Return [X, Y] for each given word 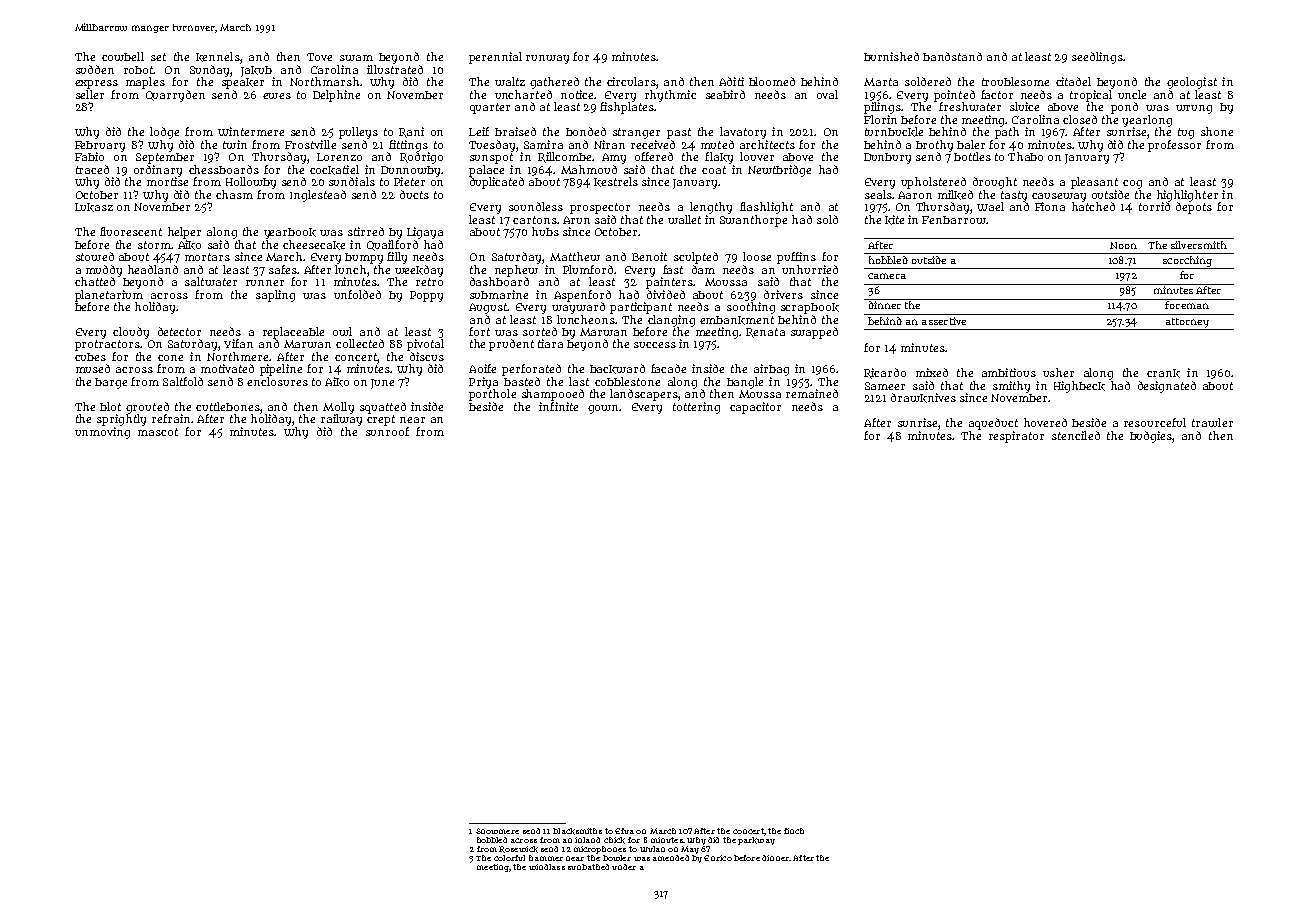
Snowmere [497, 831]
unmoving [102, 433]
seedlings [1097, 58]
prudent [511, 345]
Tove [319, 57]
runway [547, 59]
